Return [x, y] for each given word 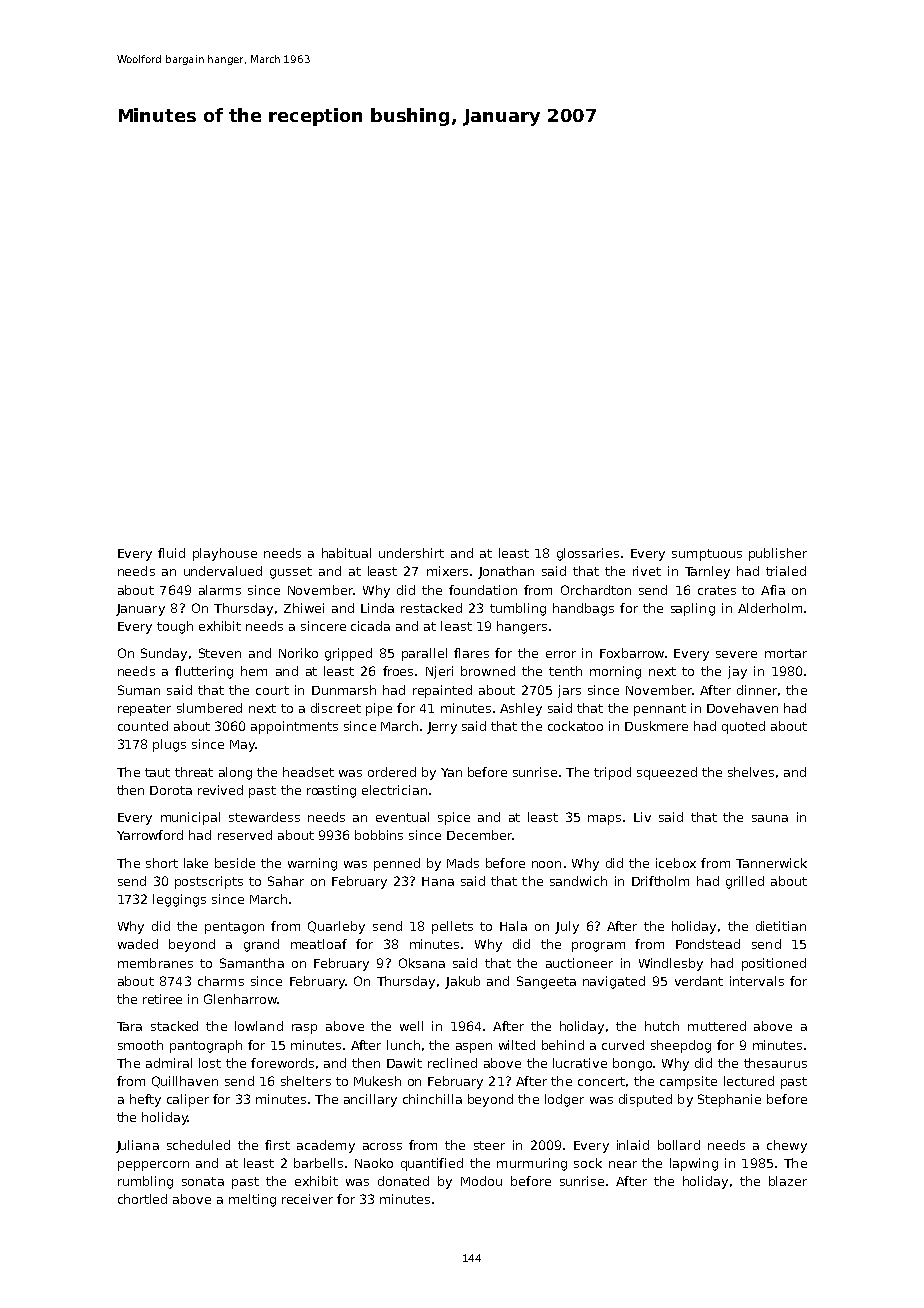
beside [235, 863]
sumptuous [707, 555]
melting [252, 1200]
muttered [717, 1026]
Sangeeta [546, 982]
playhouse [225, 554]
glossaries [588, 554]
